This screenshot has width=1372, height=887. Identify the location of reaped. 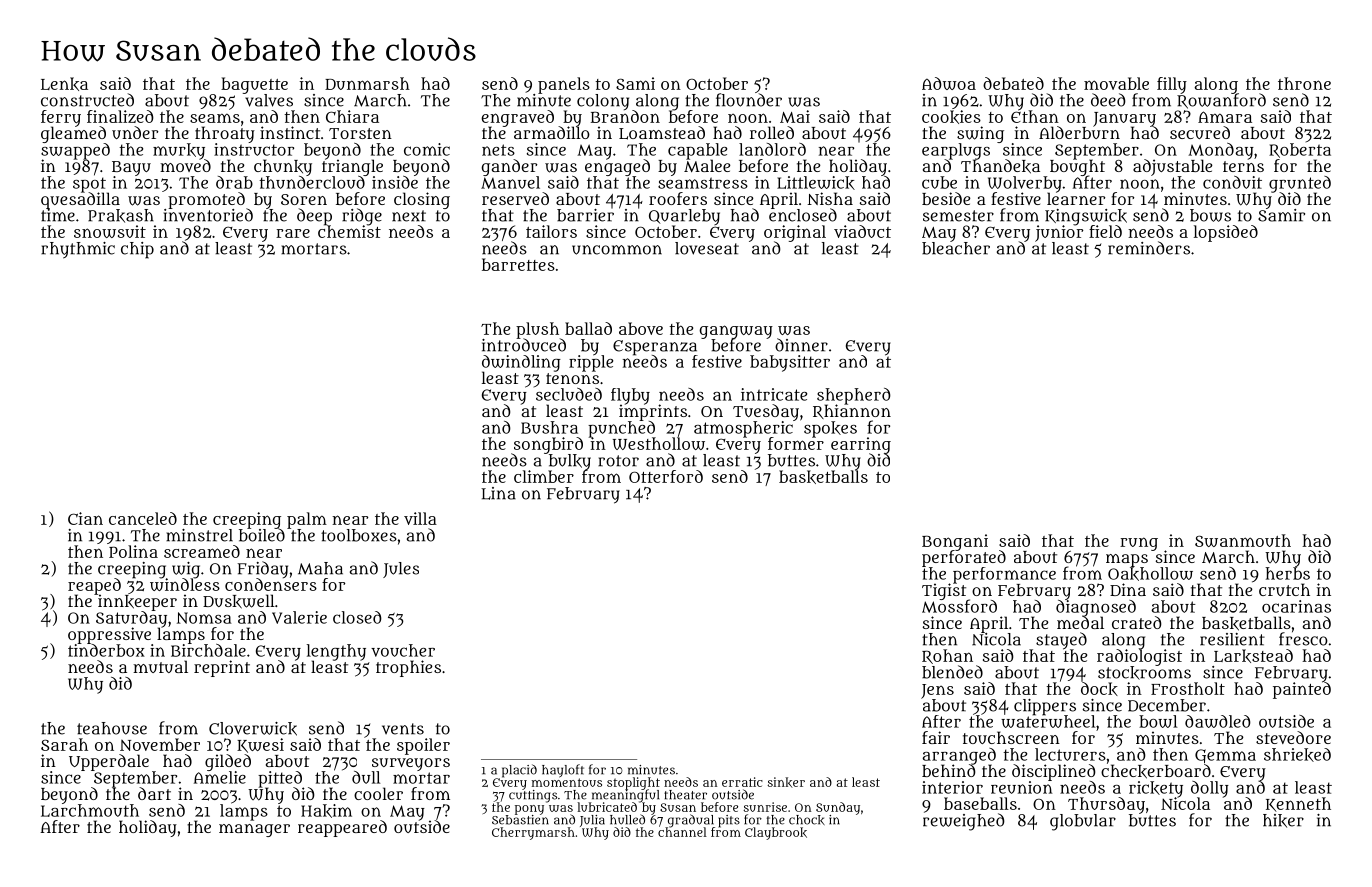
(94, 586).
